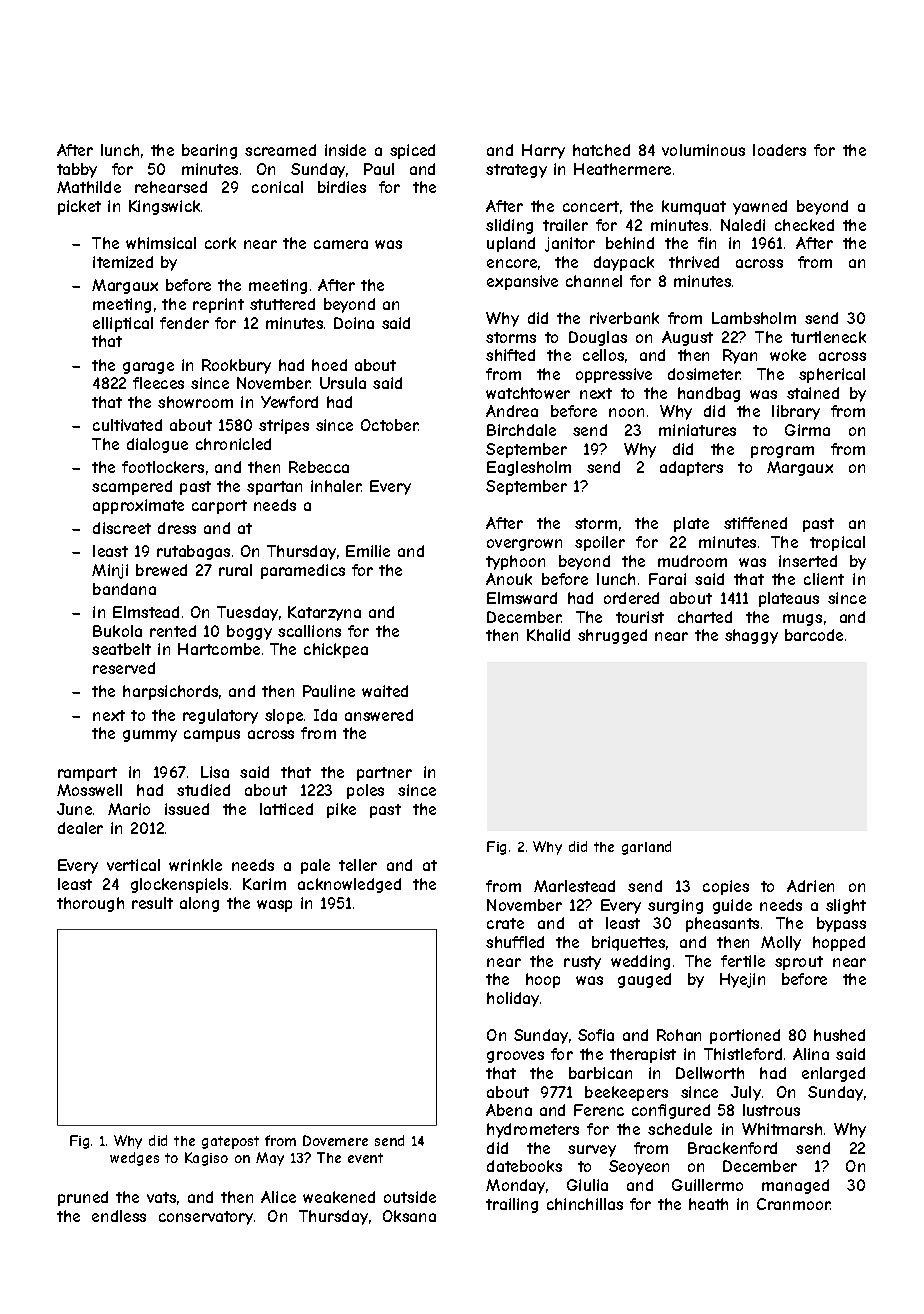 The width and height of the screenshot is (924, 1314). Describe the element at coordinates (794, 1204) in the screenshot. I see `Cranmoor` at that location.
